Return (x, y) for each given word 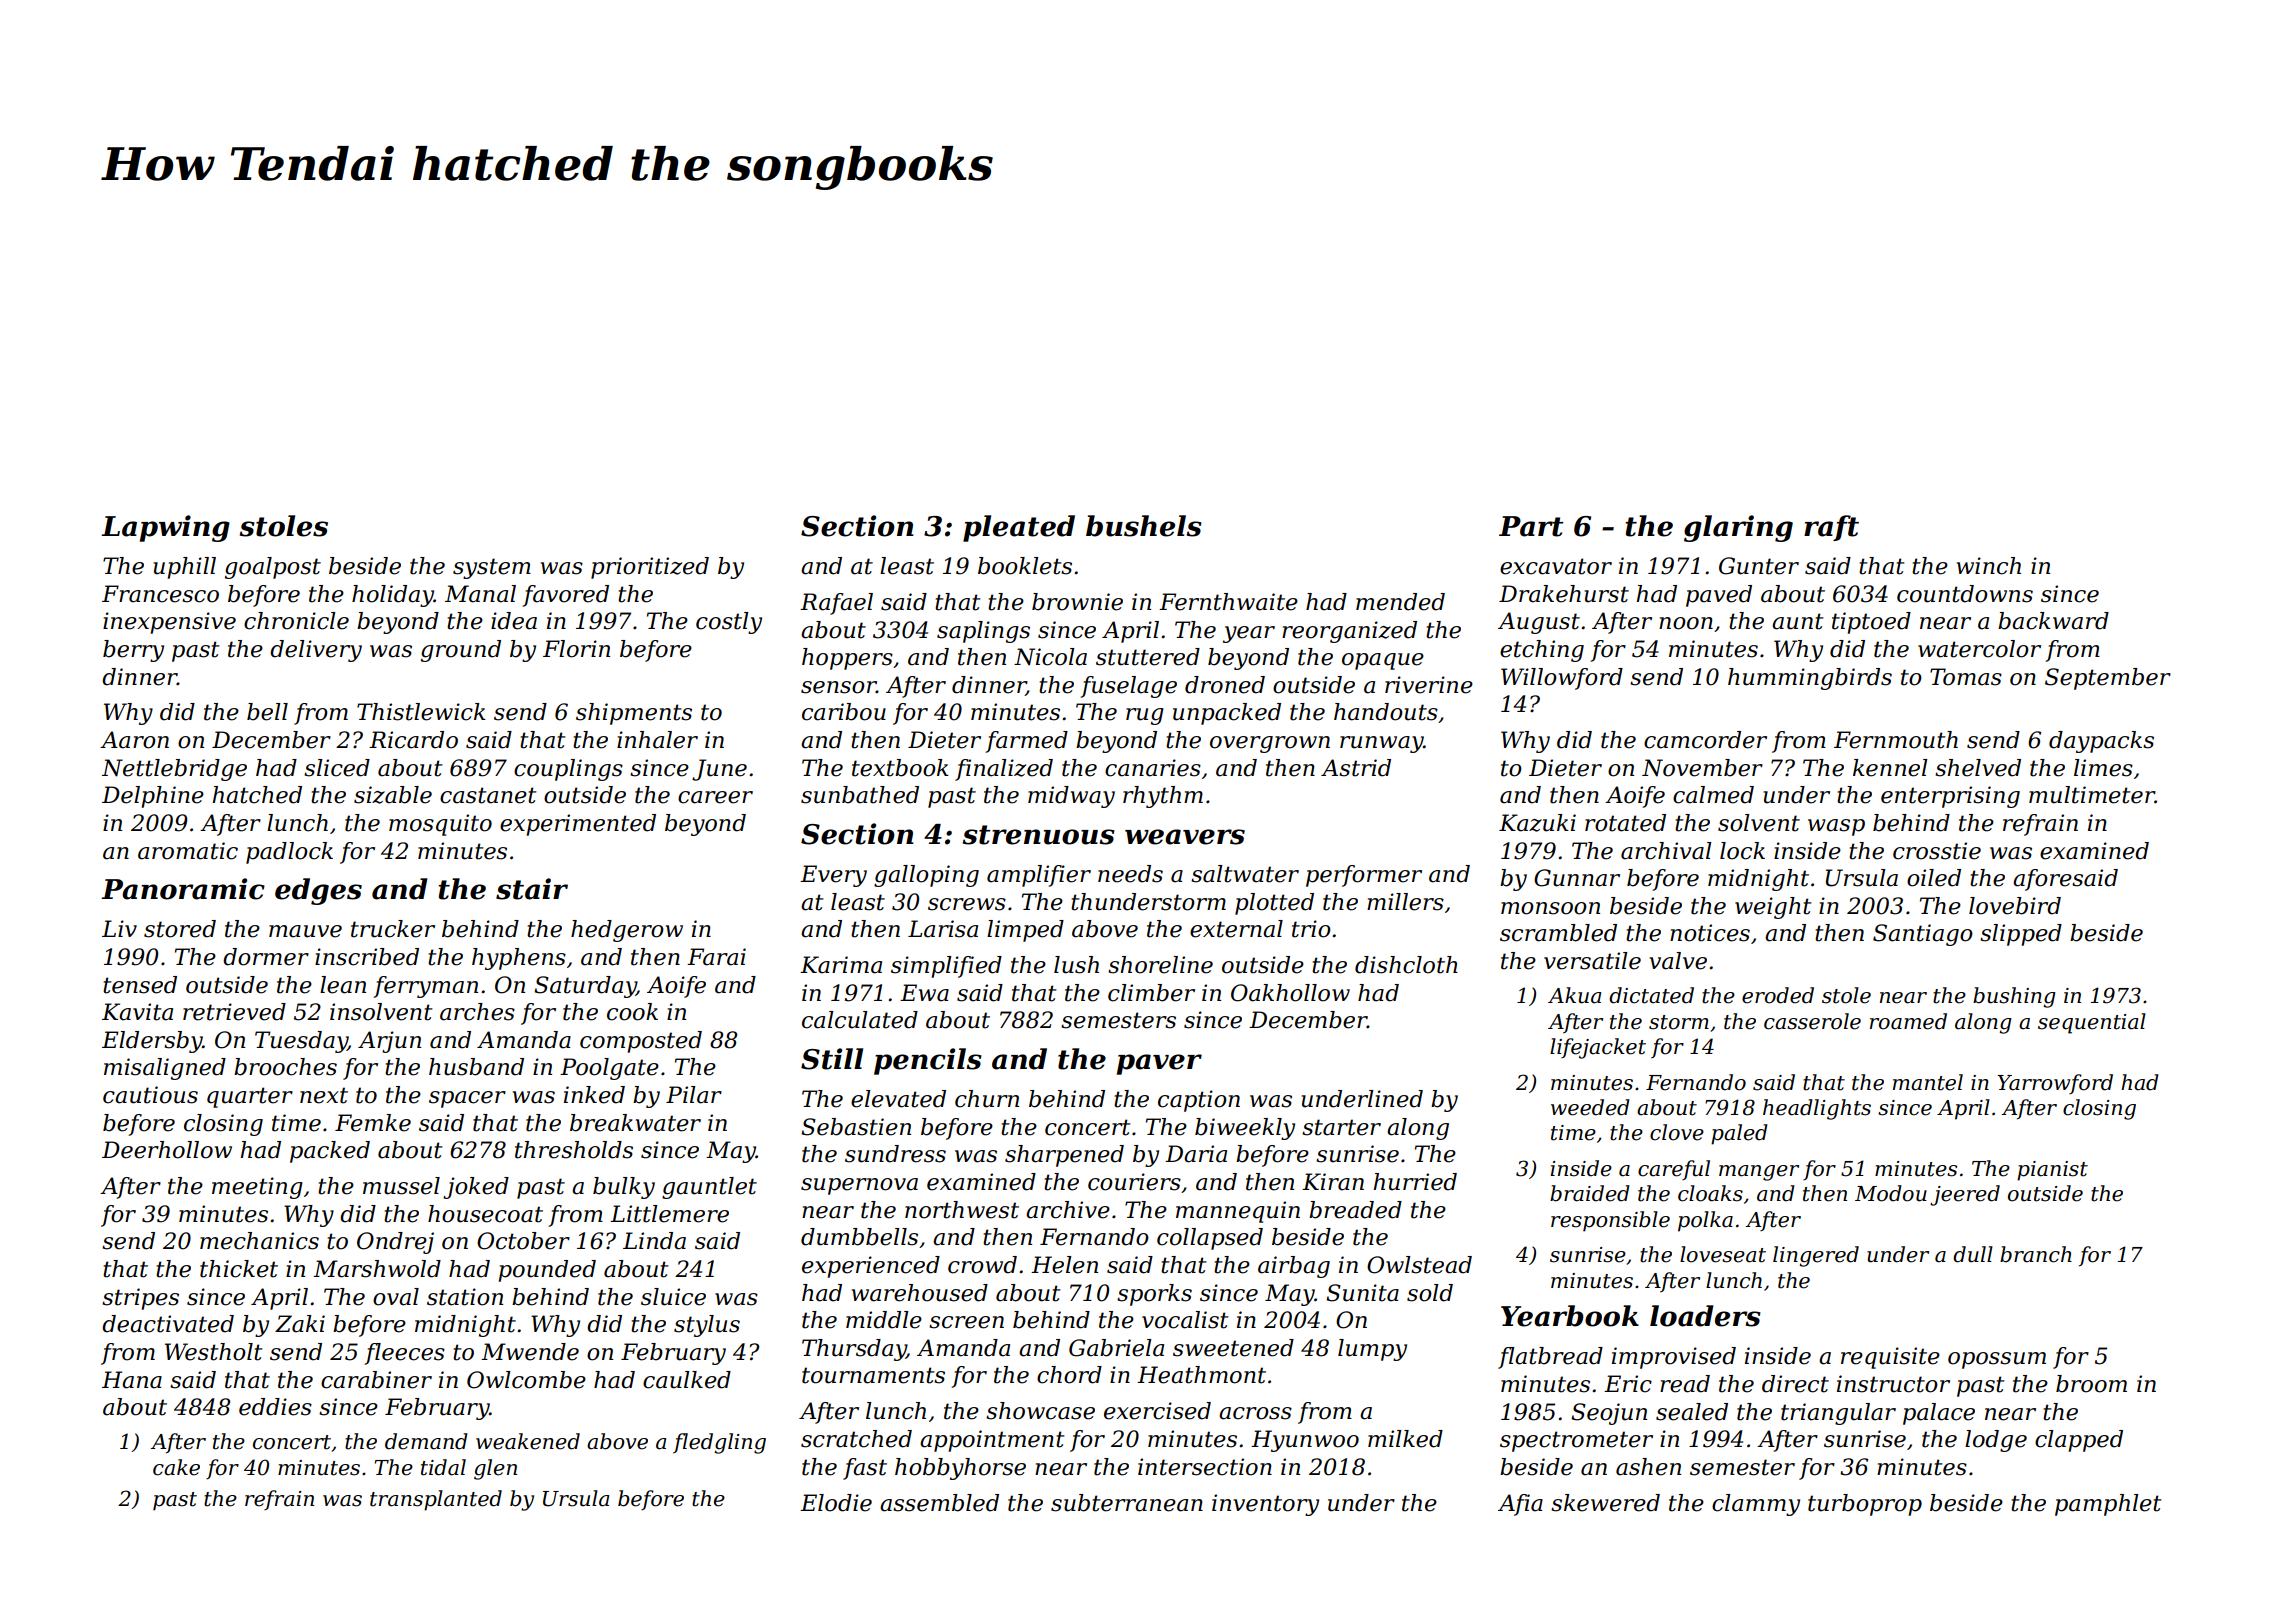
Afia (1520, 1505)
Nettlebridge (174, 770)
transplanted (436, 1500)
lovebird (2015, 906)
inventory (1265, 1505)
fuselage (1128, 687)
